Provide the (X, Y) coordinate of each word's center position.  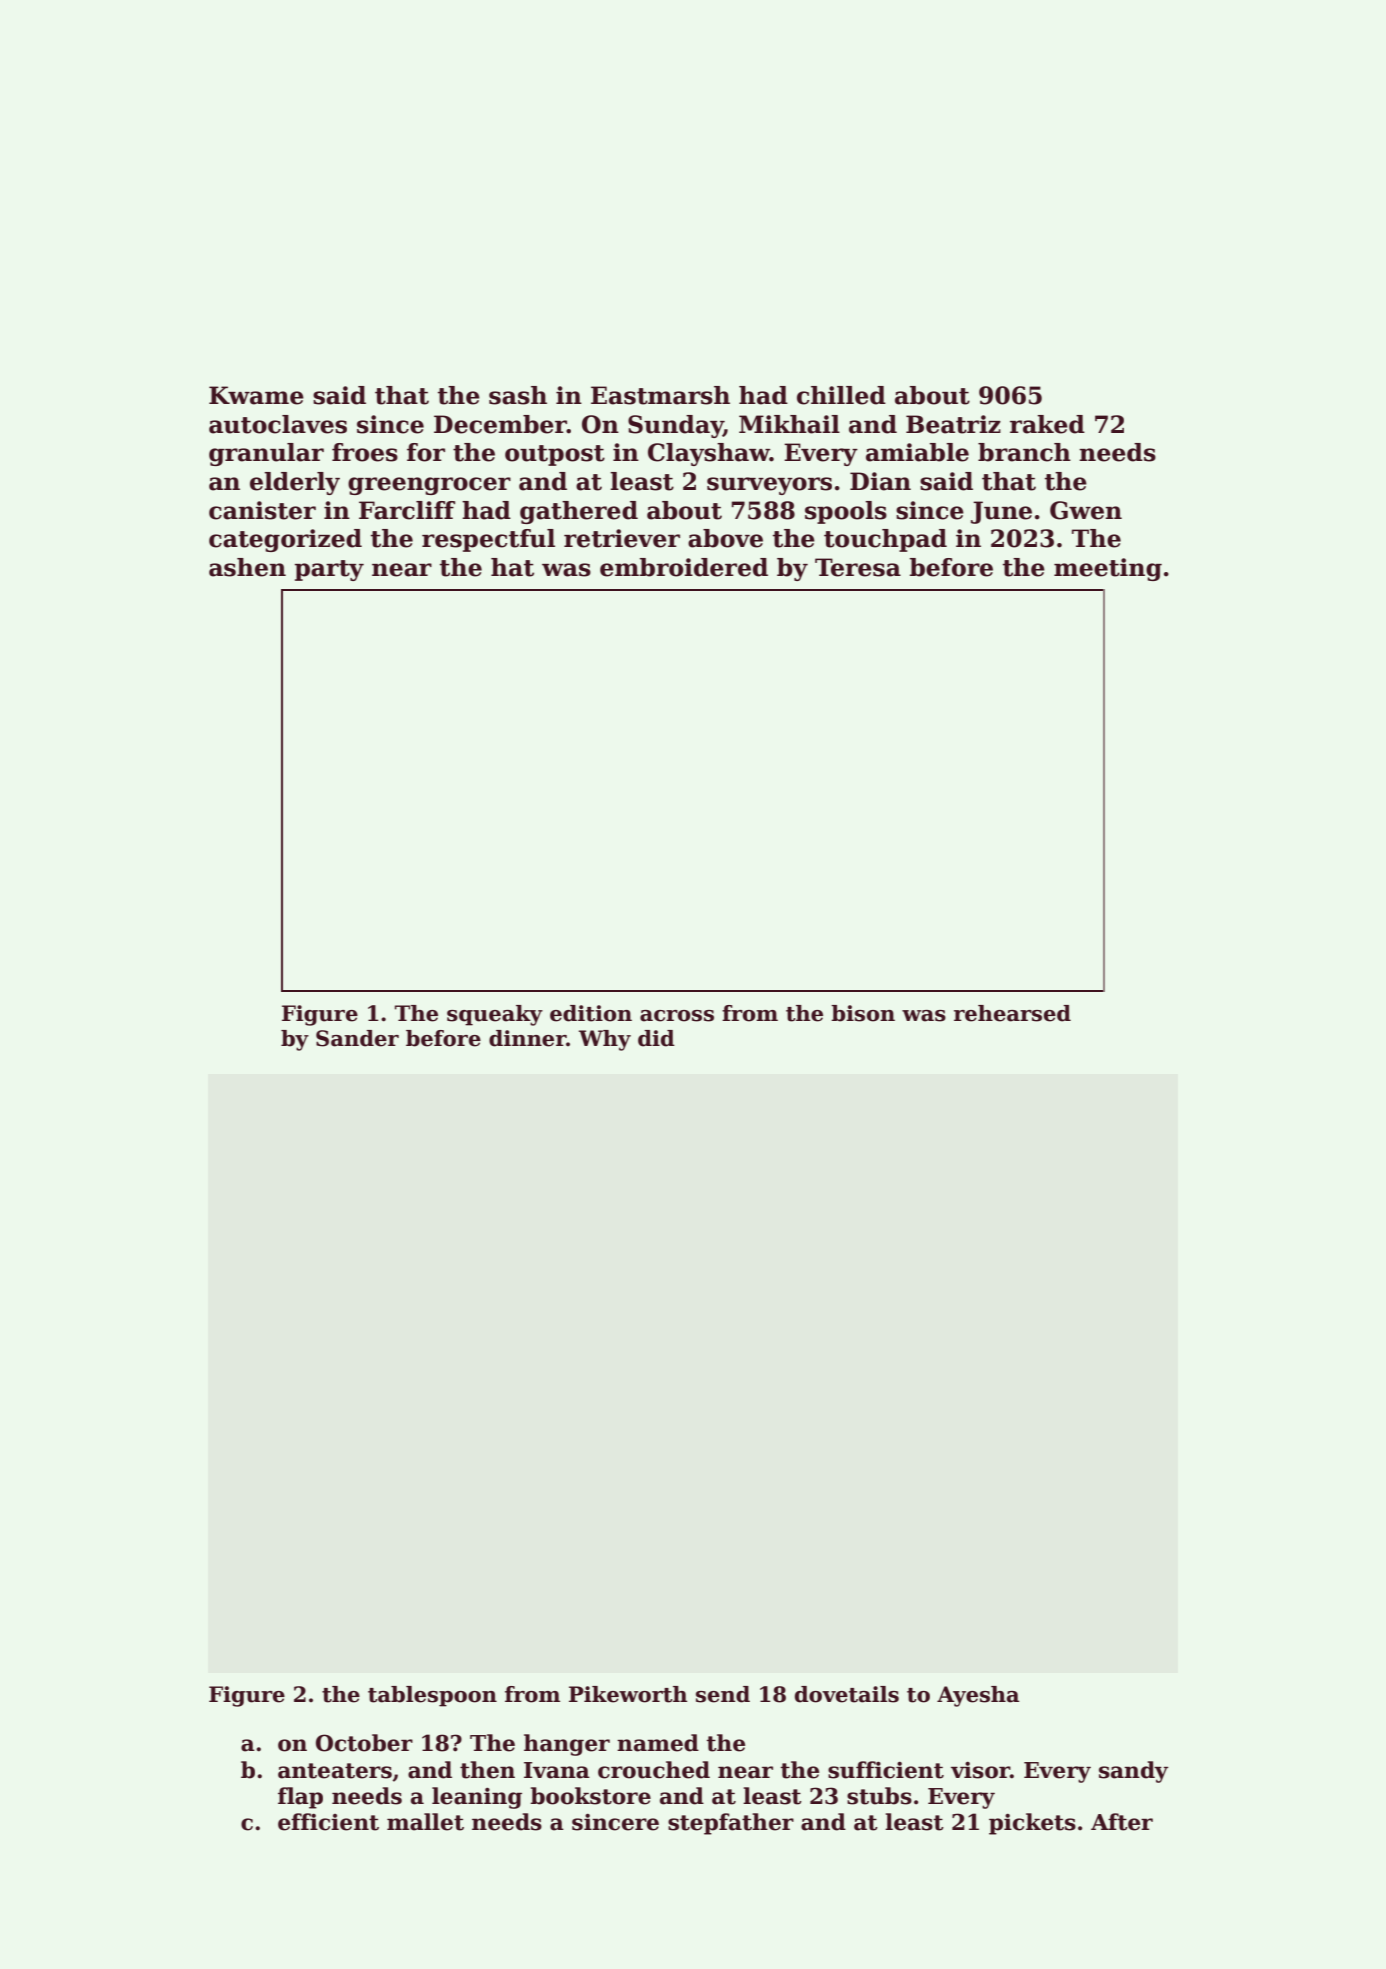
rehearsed (1012, 1013)
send (723, 1694)
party (329, 570)
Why (605, 1040)
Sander (357, 1038)
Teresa (858, 567)
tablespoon (432, 1696)
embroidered (684, 567)
